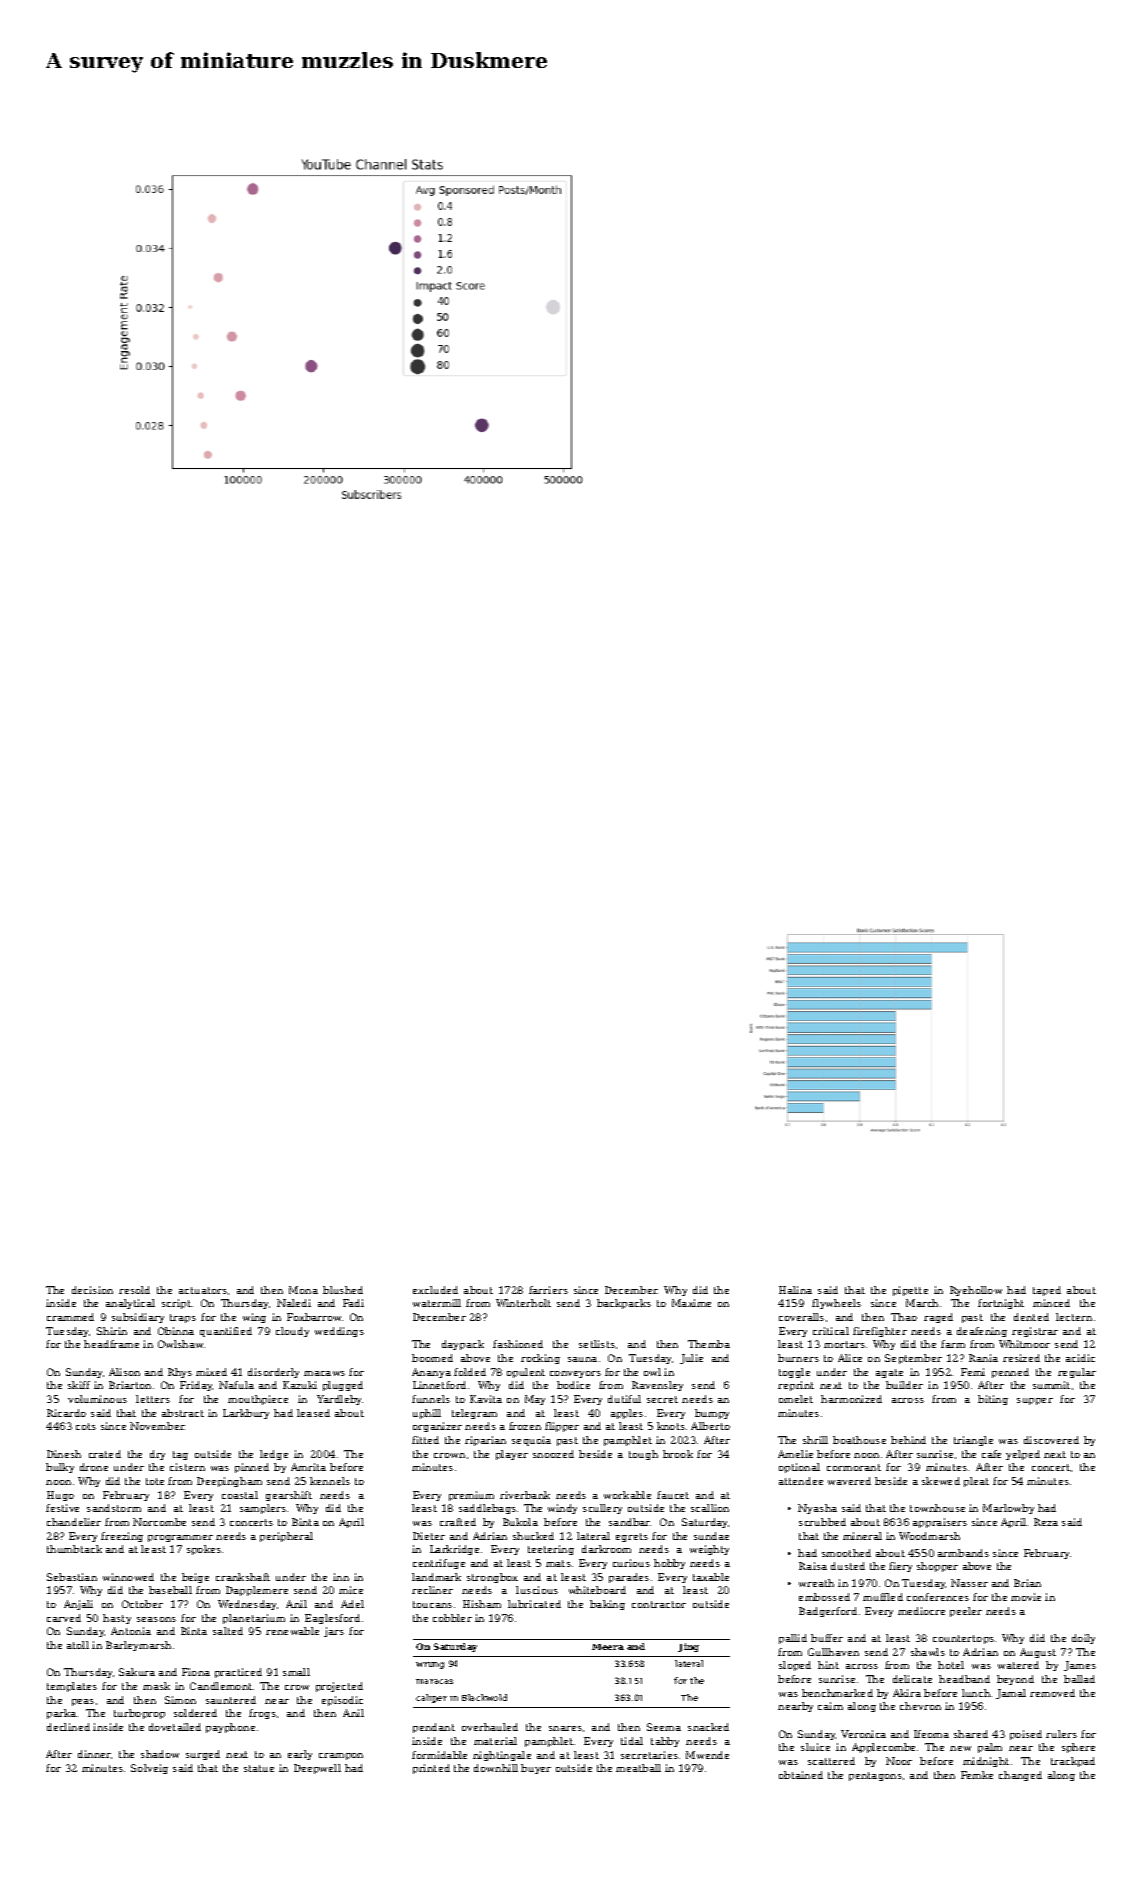 The width and height of the page is (1143, 1882). What do you see at coordinates (548, 1290) in the page?
I see `farriers` at bounding box center [548, 1290].
